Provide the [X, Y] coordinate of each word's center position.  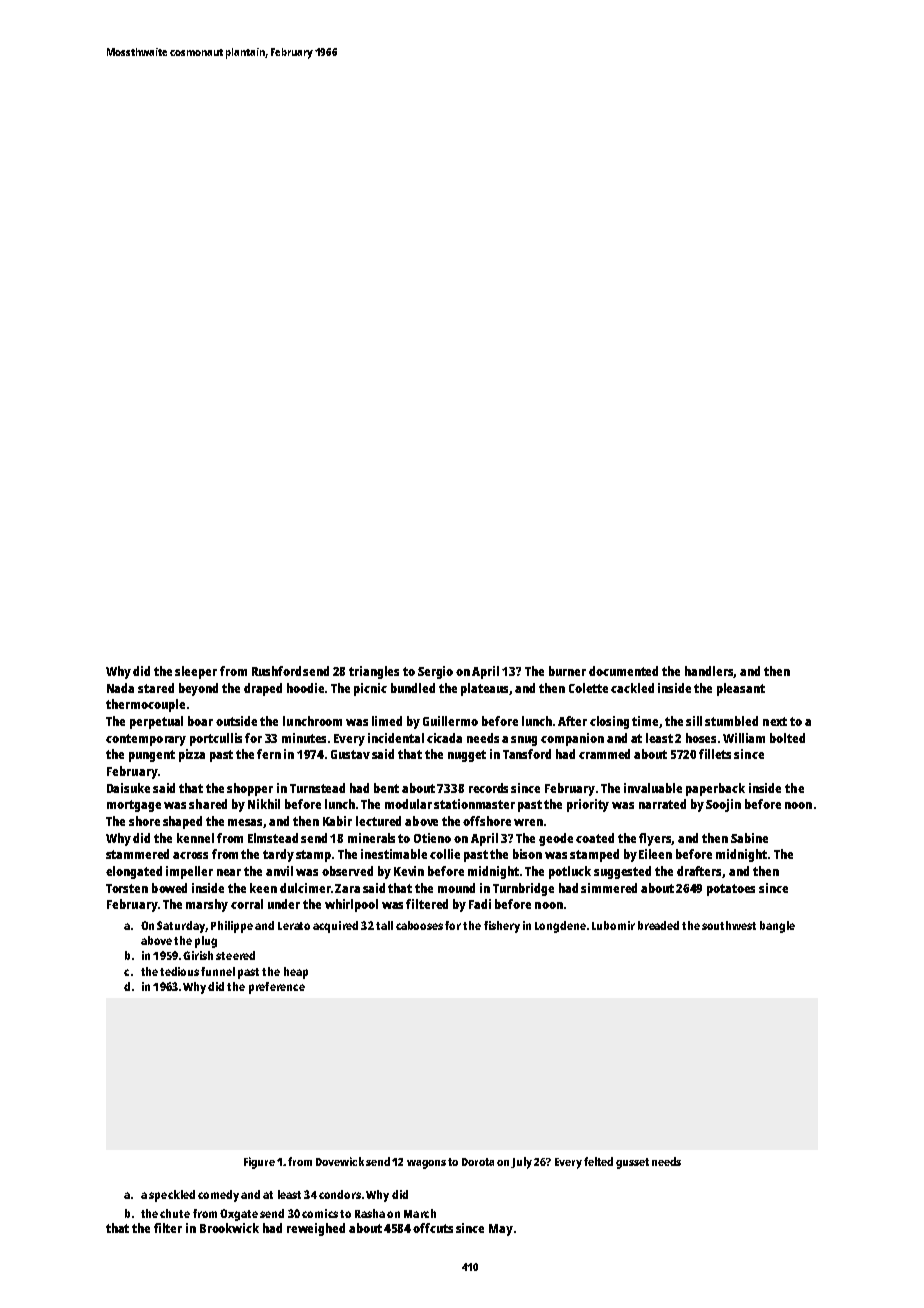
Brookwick [229, 1228]
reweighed [316, 1229]
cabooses [419, 925]
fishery [502, 927]
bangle [777, 927]
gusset [632, 1163]
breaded [658, 925]
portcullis [216, 739]
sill [694, 721]
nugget [467, 756]
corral [247, 904]
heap [296, 973]
